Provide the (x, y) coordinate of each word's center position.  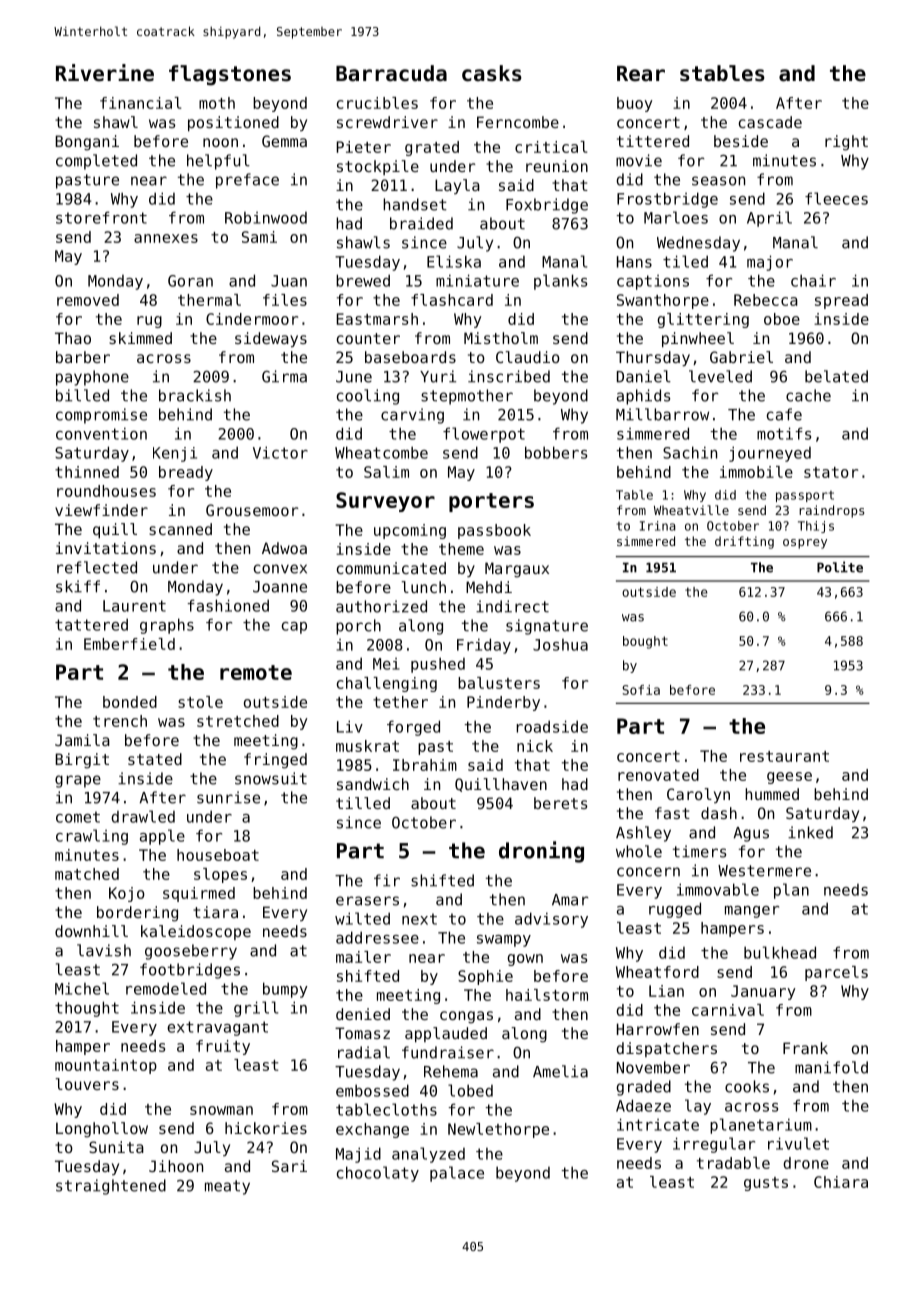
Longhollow (102, 1130)
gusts (766, 1184)
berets (561, 803)
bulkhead (780, 952)
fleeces (836, 198)
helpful (218, 162)
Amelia (560, 1071)
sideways (271, 339)
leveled (720, 376)
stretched (238, 721)
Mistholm (501, 338)
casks (492, 73)
